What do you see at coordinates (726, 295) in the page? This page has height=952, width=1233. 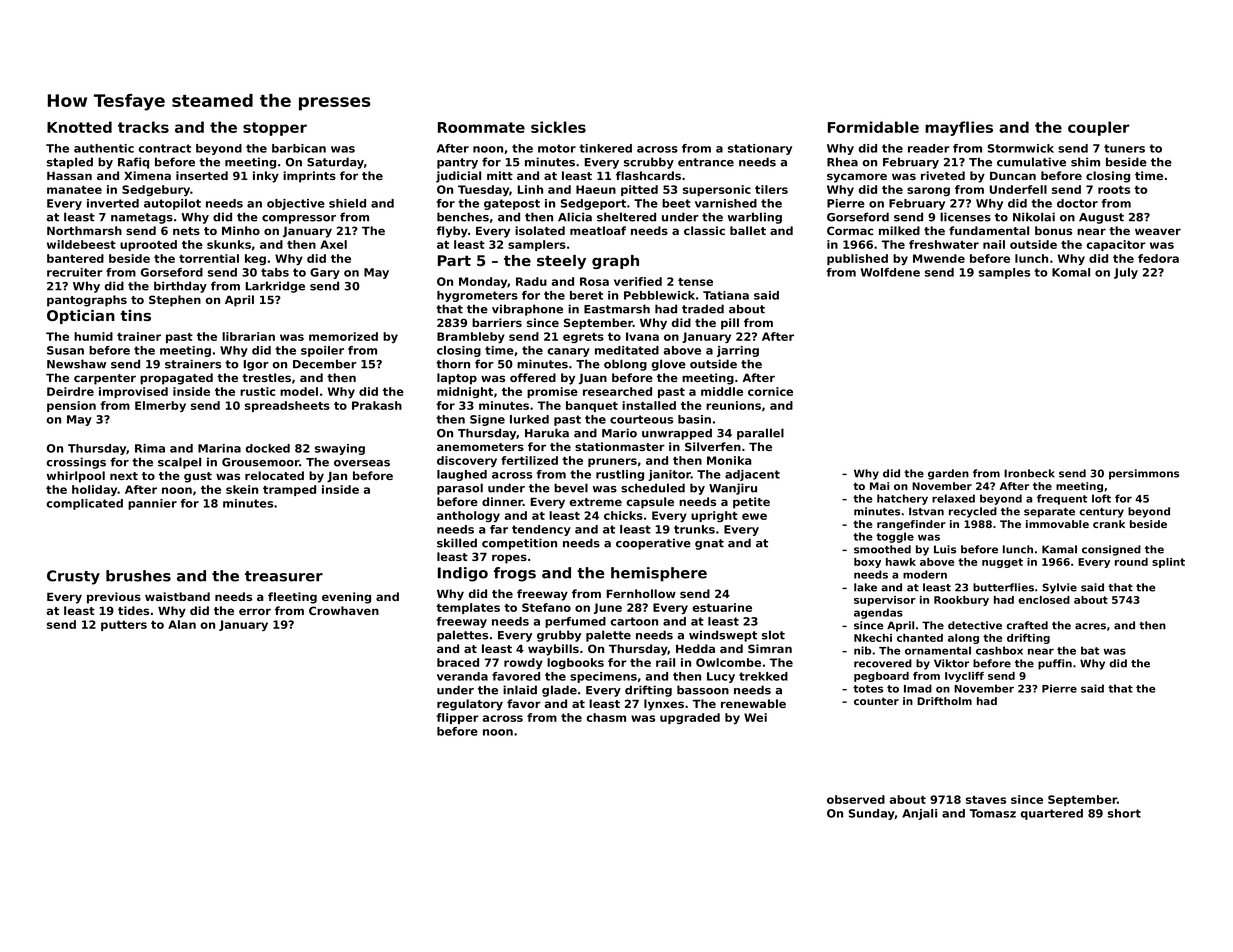 I see `Tatiana` at bounding box center [726, 295].
